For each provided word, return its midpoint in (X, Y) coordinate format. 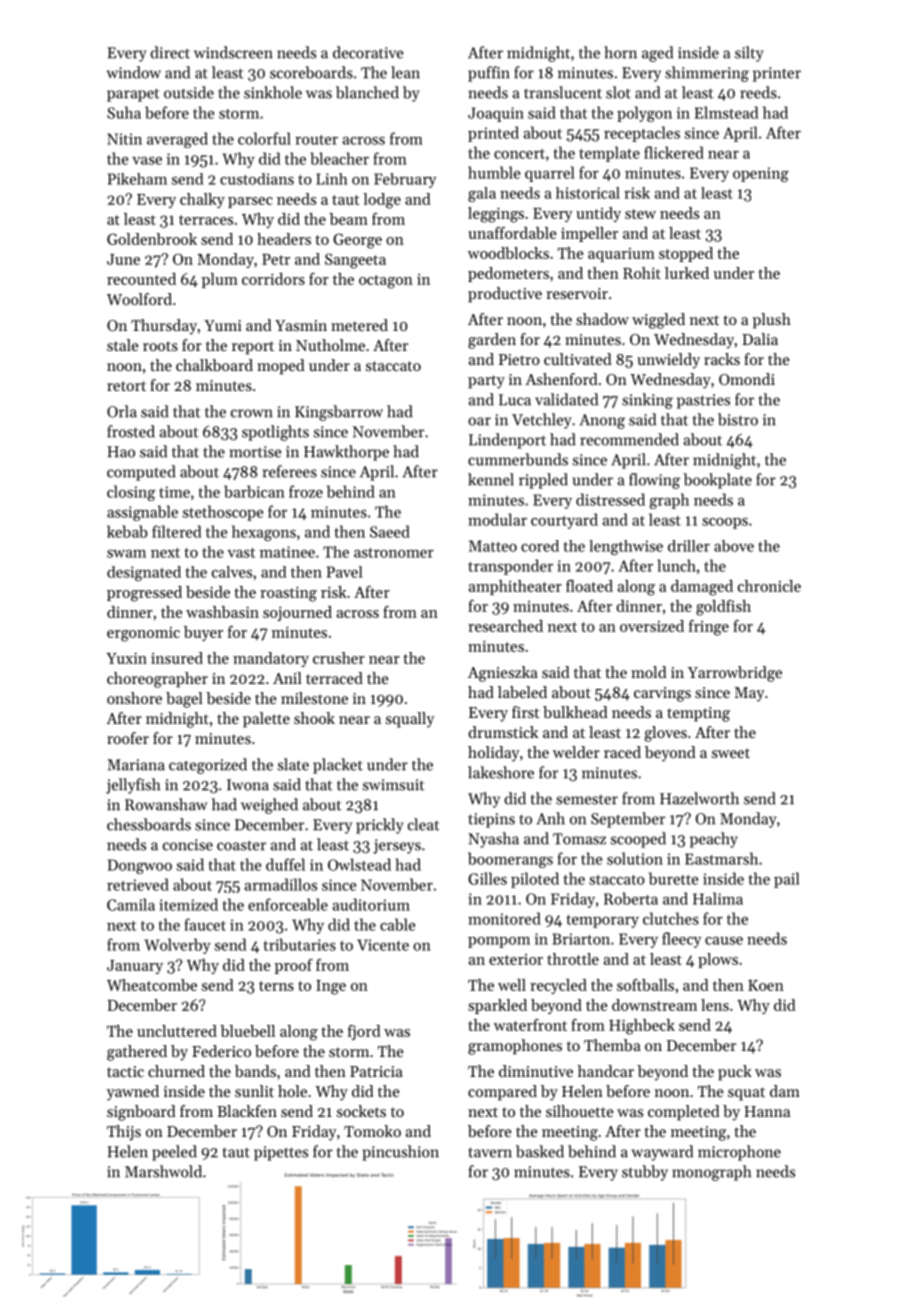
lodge (382, 201)
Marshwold (163, 1171)
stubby (645, 1173)
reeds (758, 92)
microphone (739, 1153)
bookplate (717, 481)
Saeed (390, 531)
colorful (264, 138)
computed (141, 473)
